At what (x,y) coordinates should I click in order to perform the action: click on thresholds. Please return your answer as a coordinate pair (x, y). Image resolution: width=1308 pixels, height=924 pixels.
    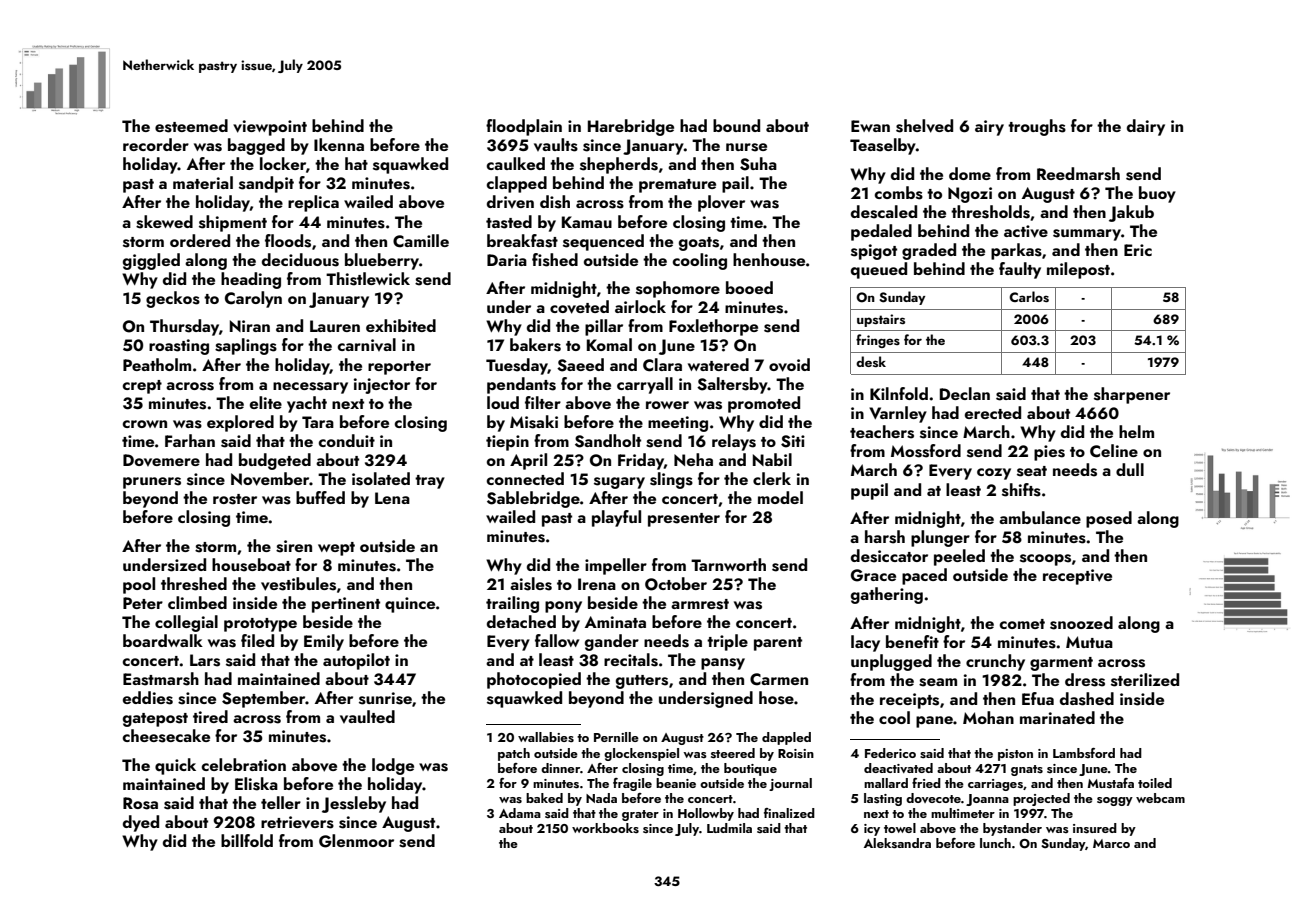
    Looking at the image, I should click on (990, 212).
